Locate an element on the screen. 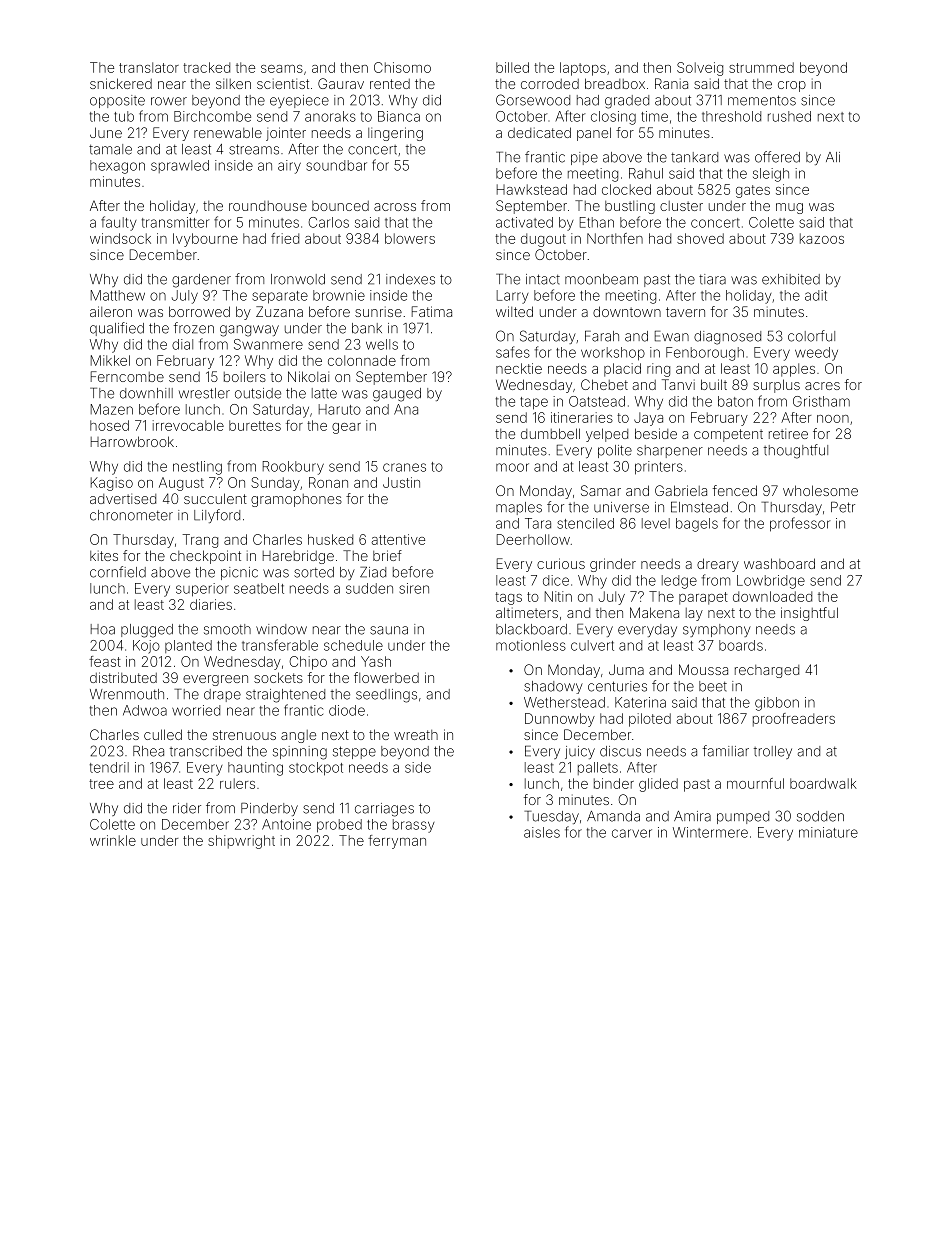  Bianca is located at coordinates (399, 116).
